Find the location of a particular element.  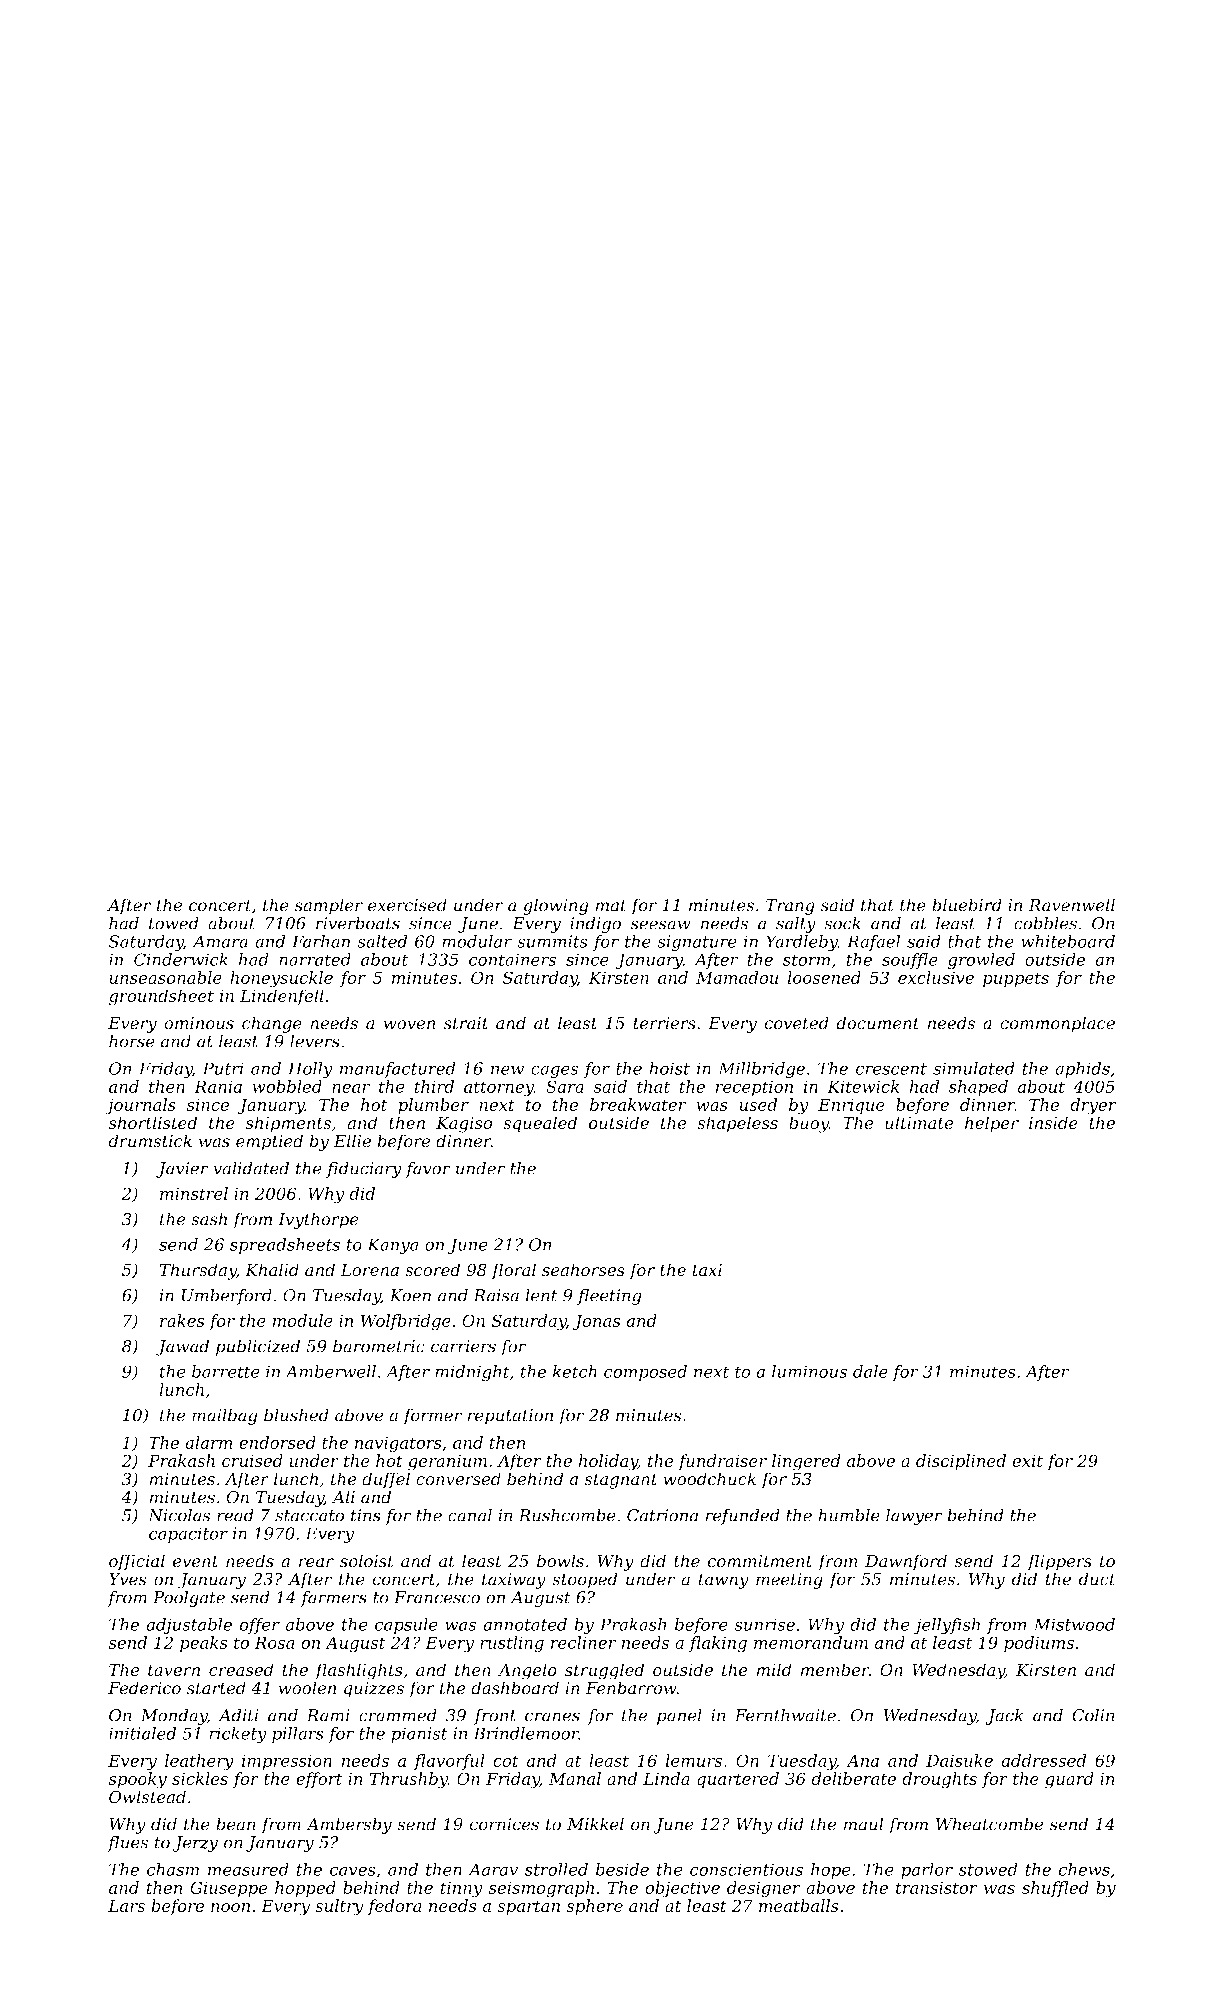

Linda is located at coordinates (666, 1778).
